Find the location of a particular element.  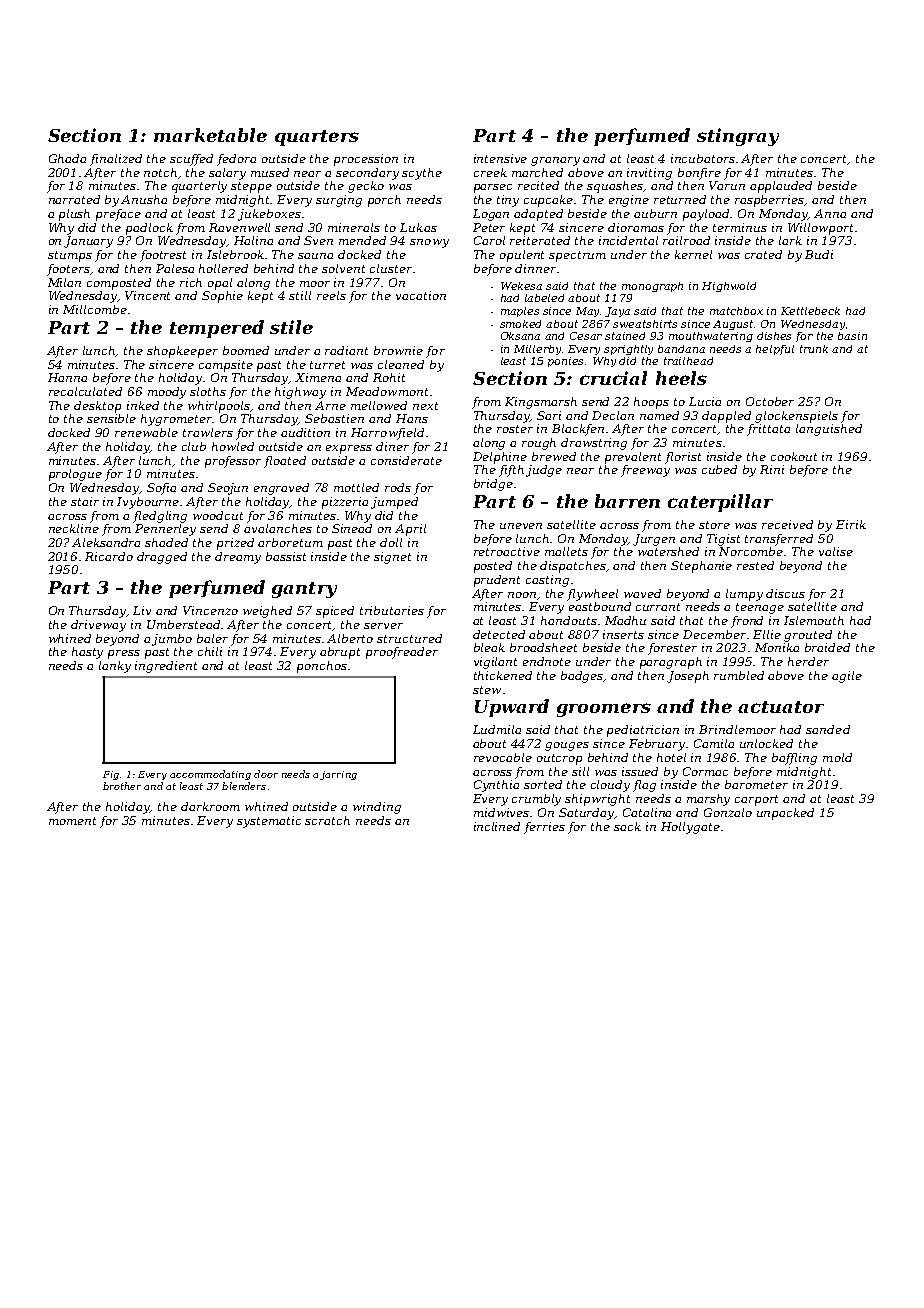

tributaries is located at coordinates (392, 610).
